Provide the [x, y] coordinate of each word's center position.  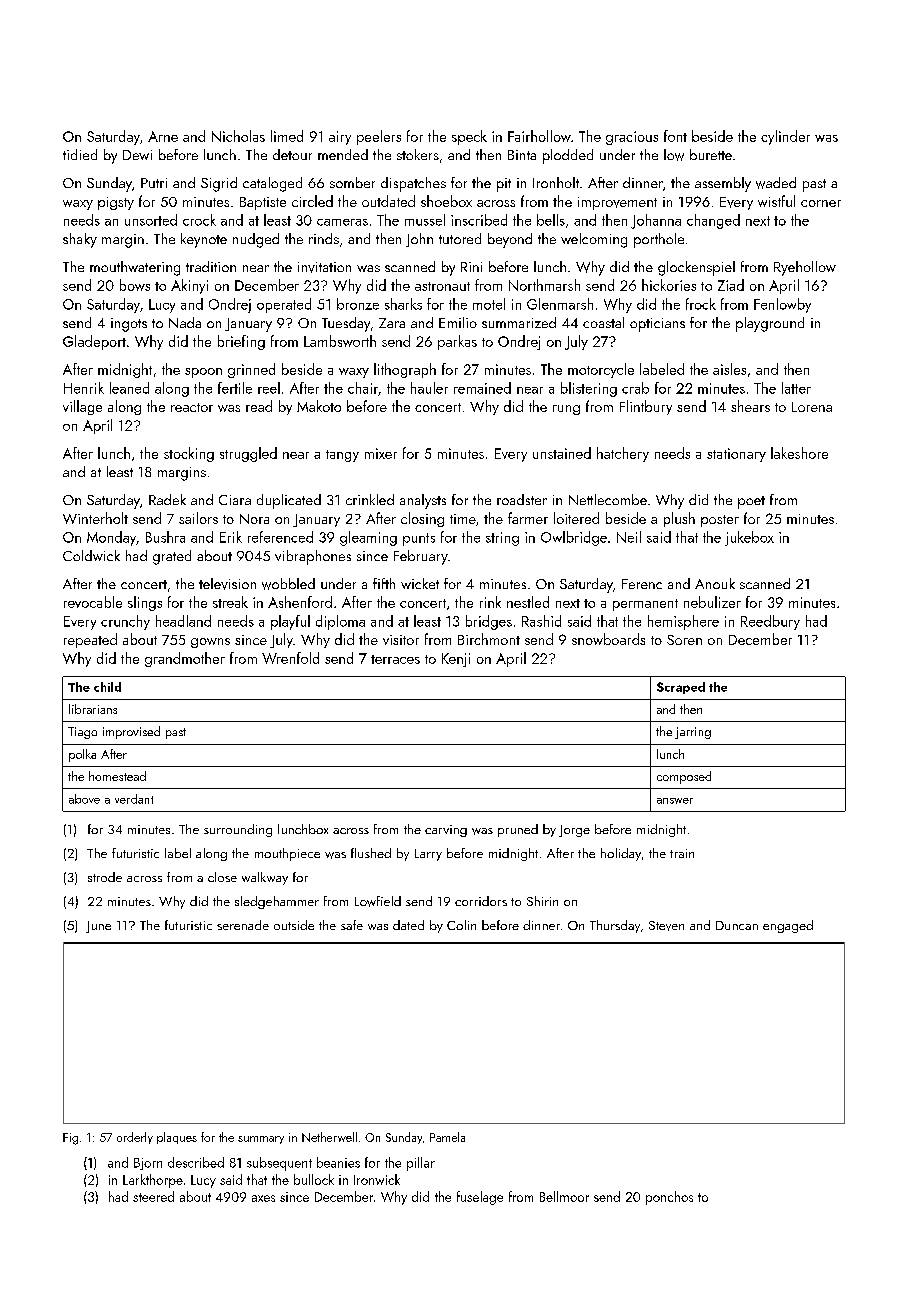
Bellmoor [564, 1196]
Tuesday [346, 324]
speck [469, 137]
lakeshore [799, 453]
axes [263, 1198]
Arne [163, 136]
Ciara [235, 500]
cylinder [785, 137]
